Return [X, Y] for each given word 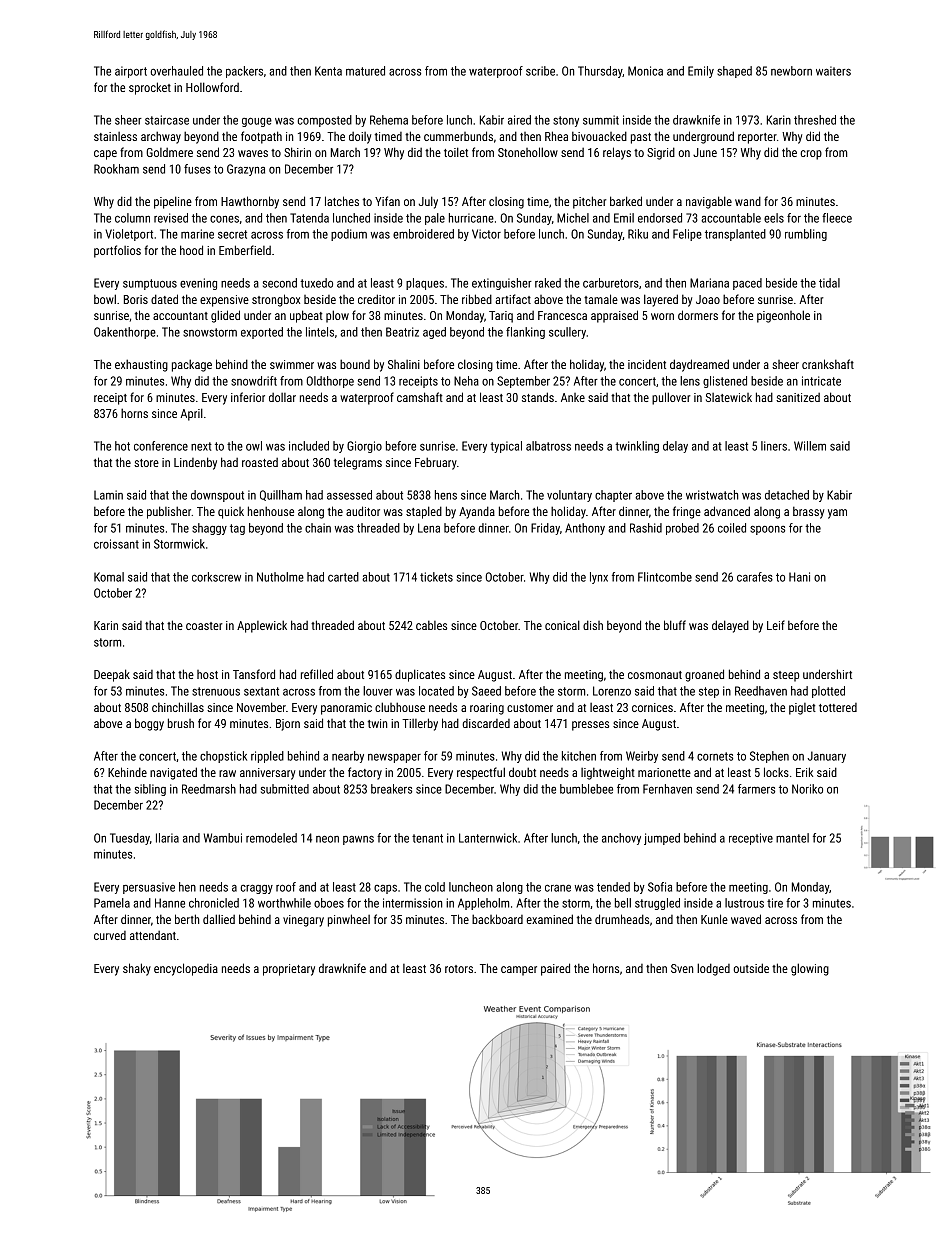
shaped [734, 72]
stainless [115, 136]
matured [365, 71]
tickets [436, 577]
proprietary [289, 970]
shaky [137, 969]
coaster [204, 626]
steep [786, 676]
